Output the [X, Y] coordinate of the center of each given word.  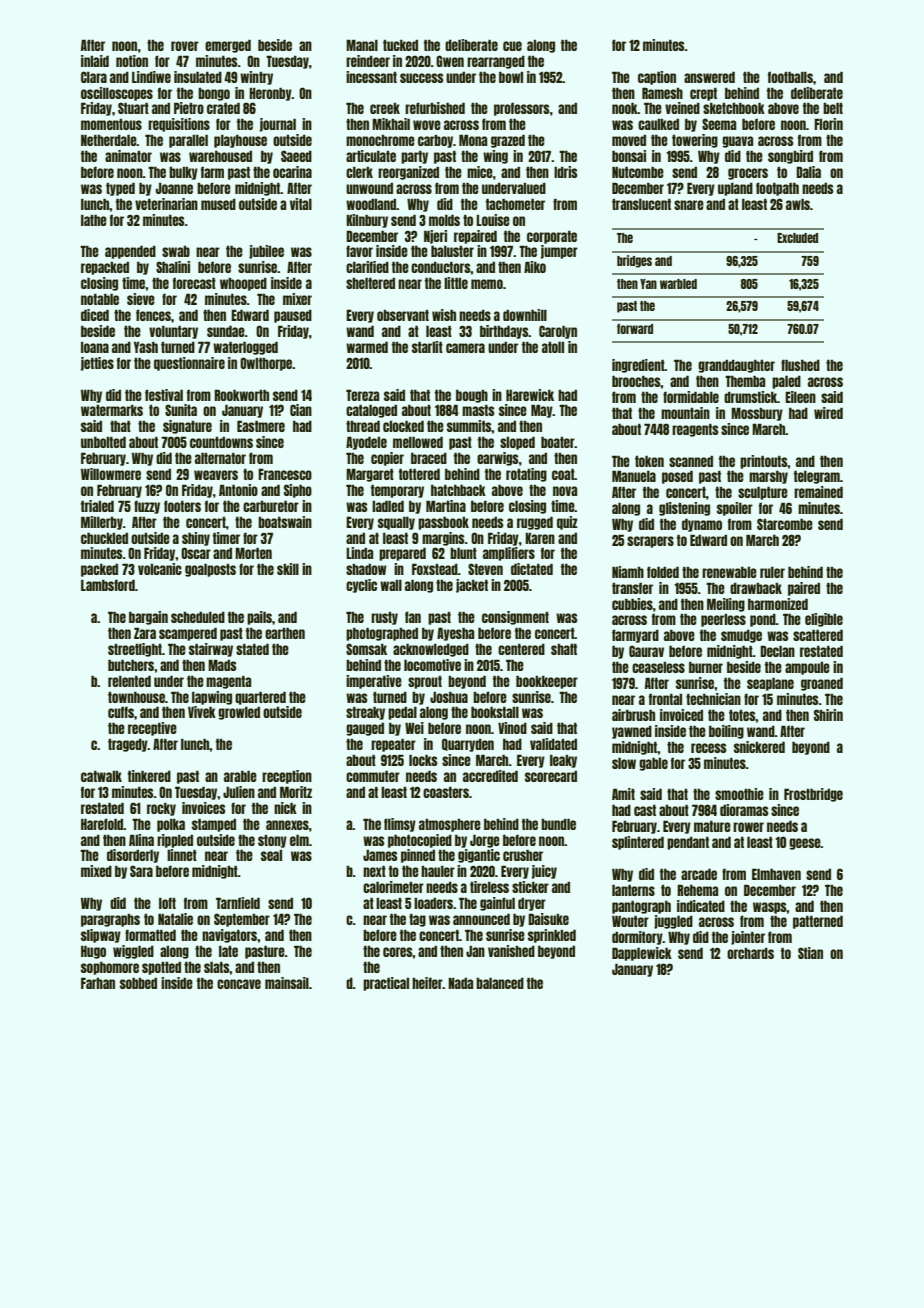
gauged [365, 729]
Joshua [449, 697]
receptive [152, 729]
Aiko [535, 267]
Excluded [797, 238]
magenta [228, 682]
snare [689, 205]
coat [563, 474]
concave [239, 984]
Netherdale [109, 140]
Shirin [828, 715]
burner [706, 667]
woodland [371, 204]
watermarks [112, 410]
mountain [685, 413]
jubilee [266, 252]
